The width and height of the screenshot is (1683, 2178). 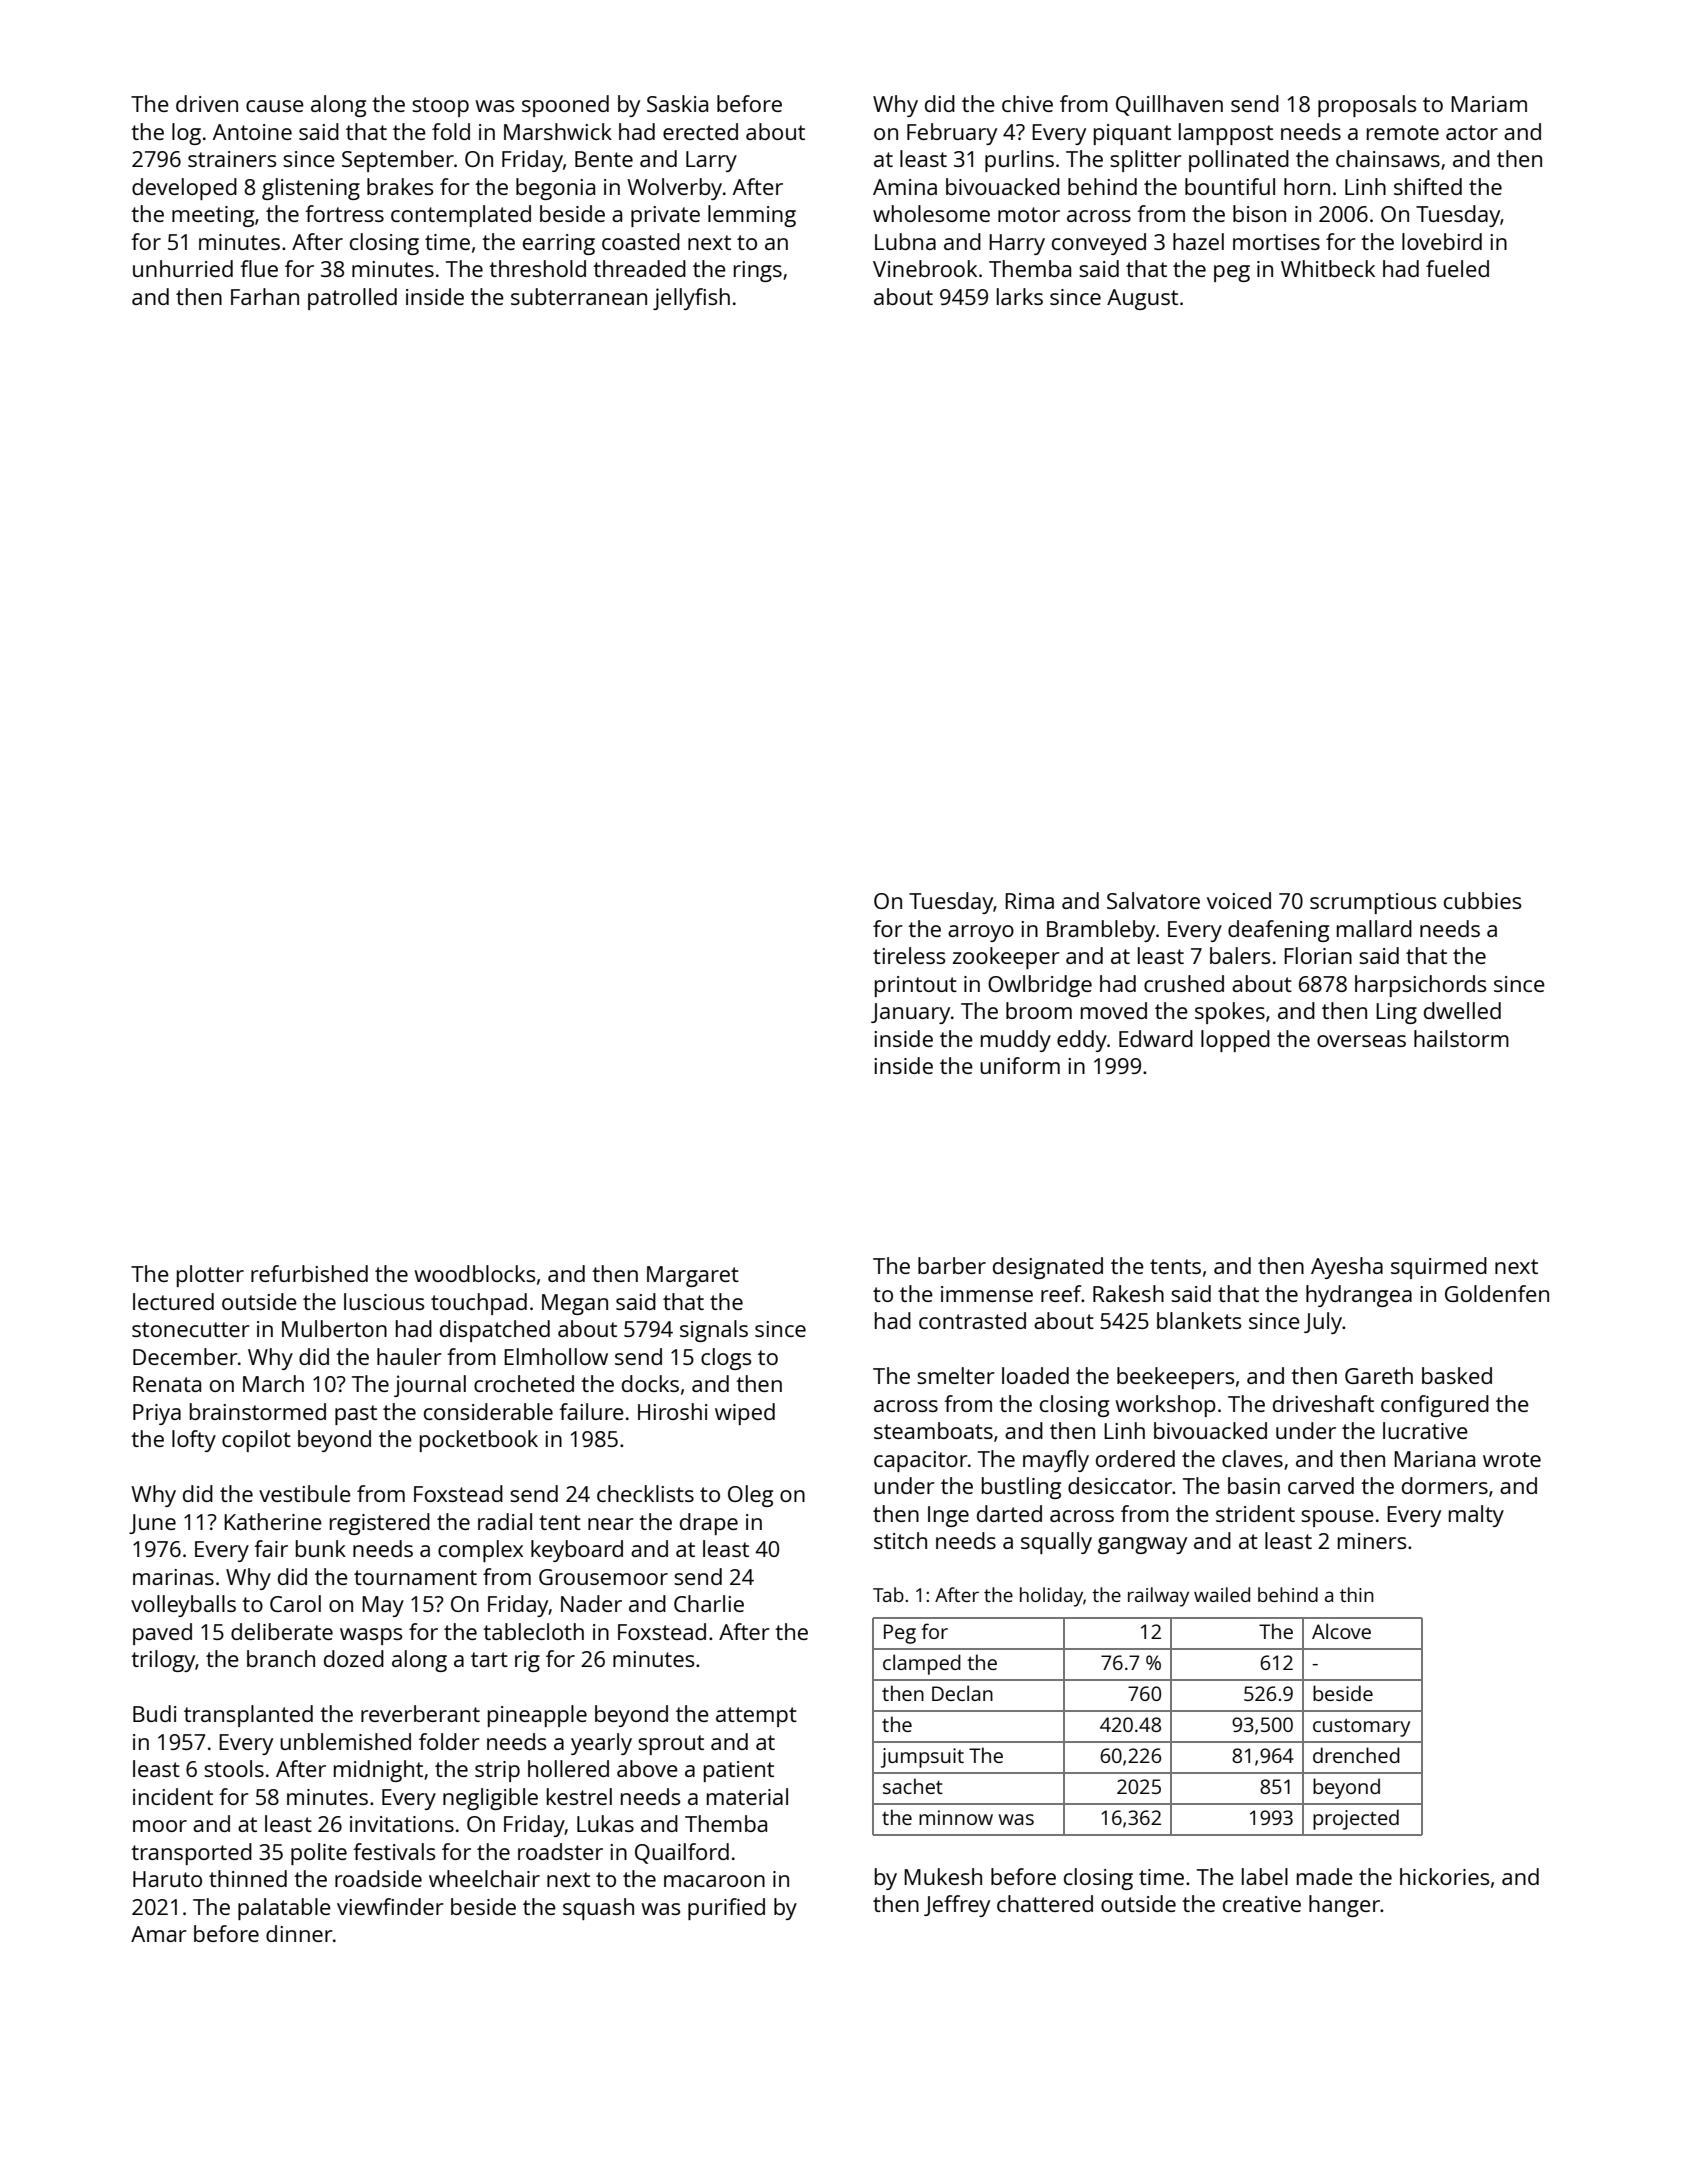 I want to click on shifted, so click(x=1428, y=186).
